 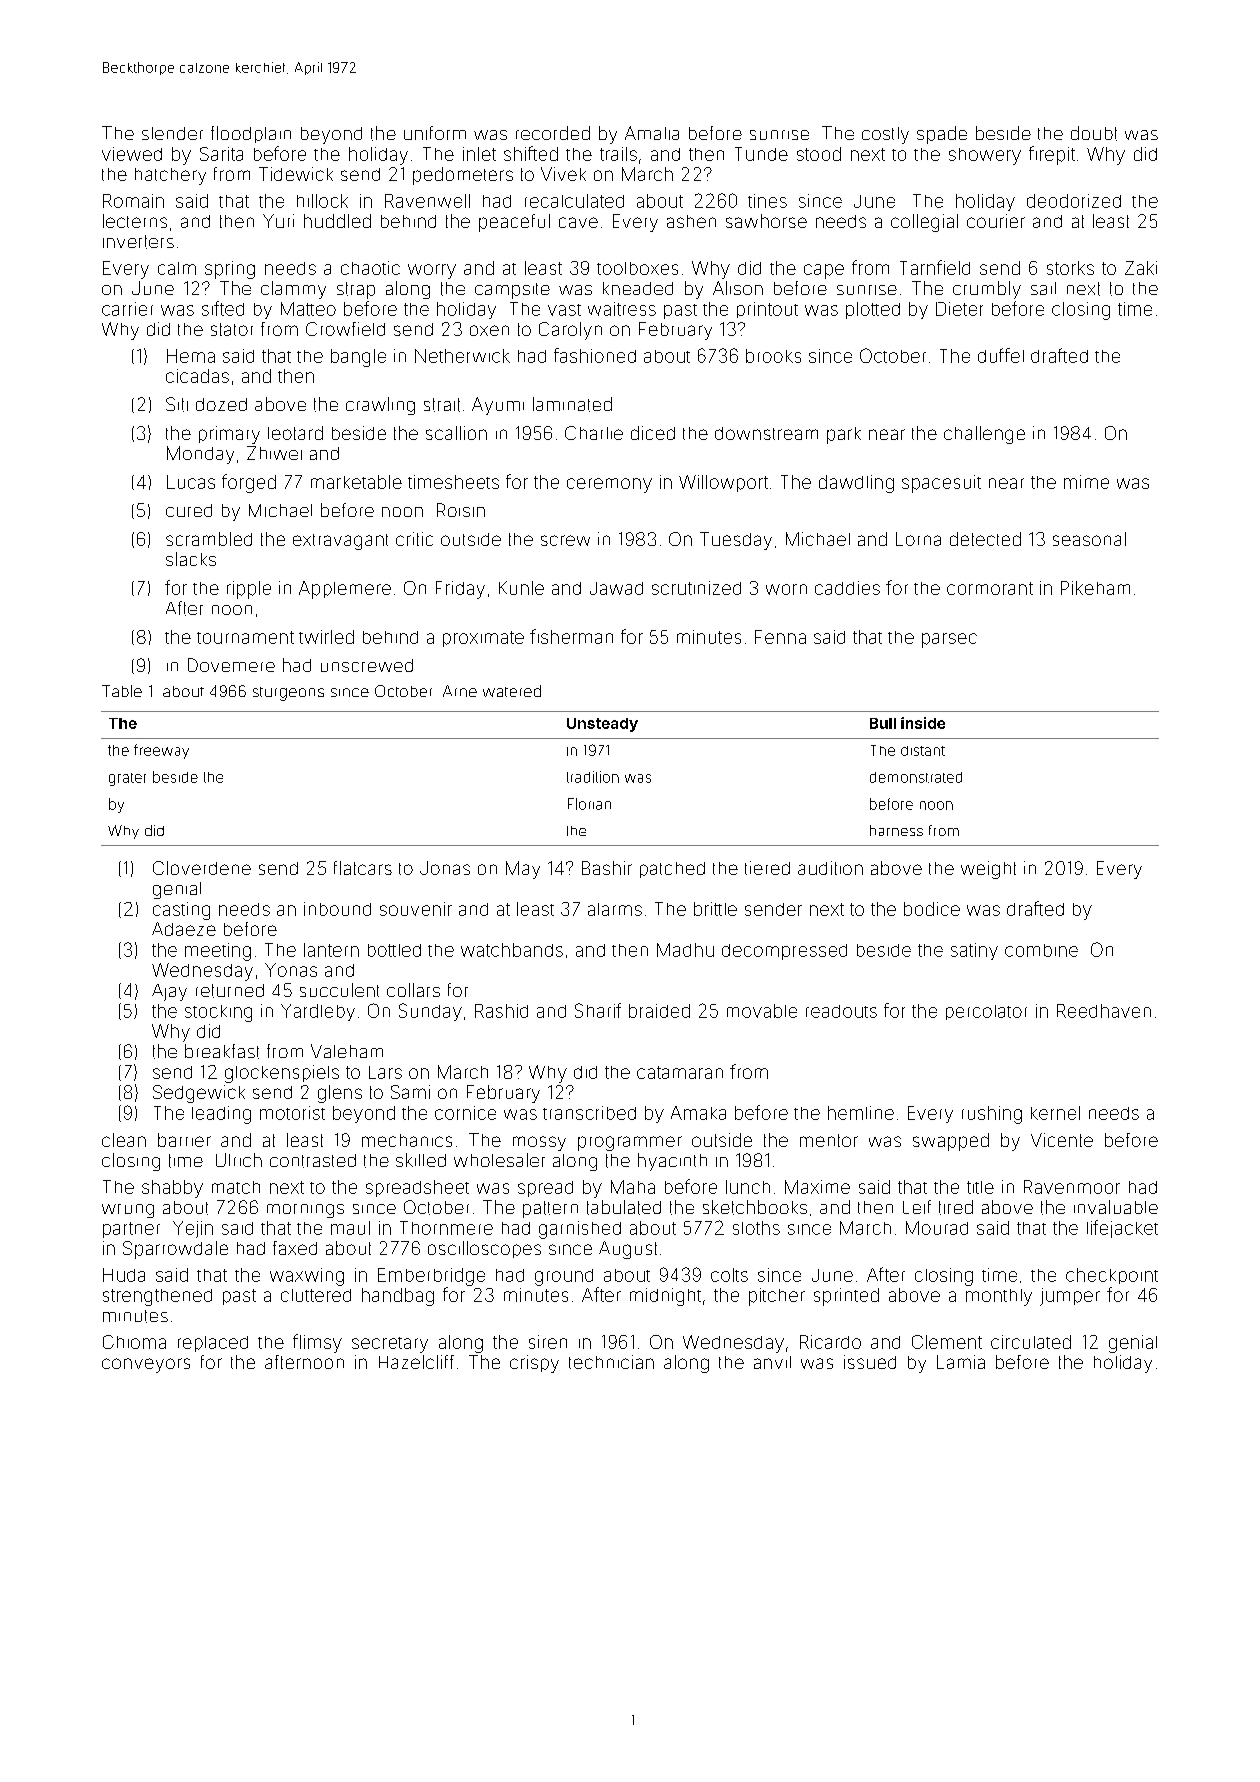 I want to click on satiny, so click(x=974, y=951).
